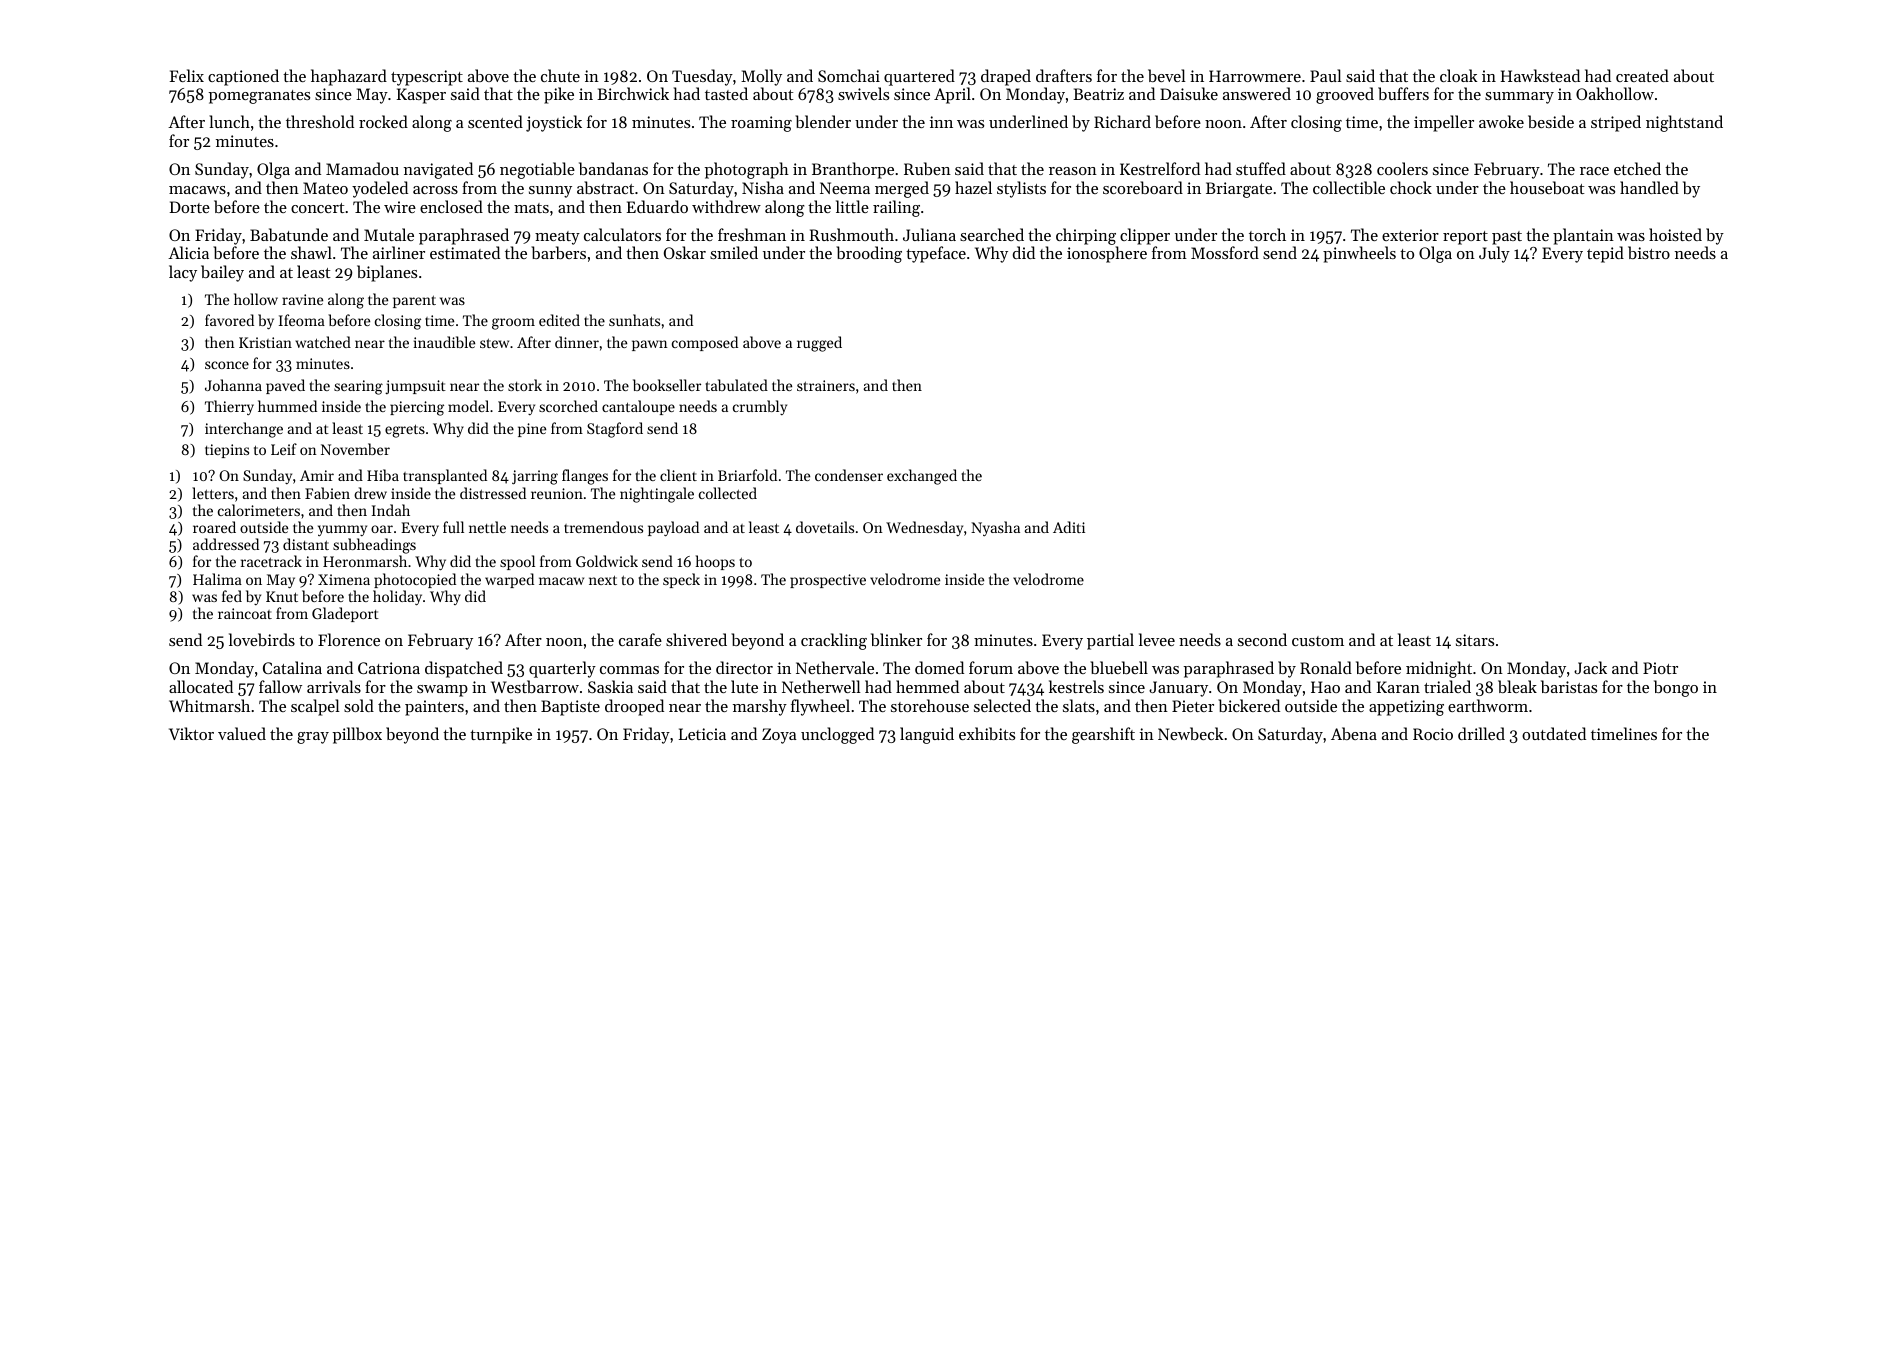 The width and height of the image is (1904, 1347). Describe the element at coordinates (389, 668) in the image. I see `Catriona` at that location.
